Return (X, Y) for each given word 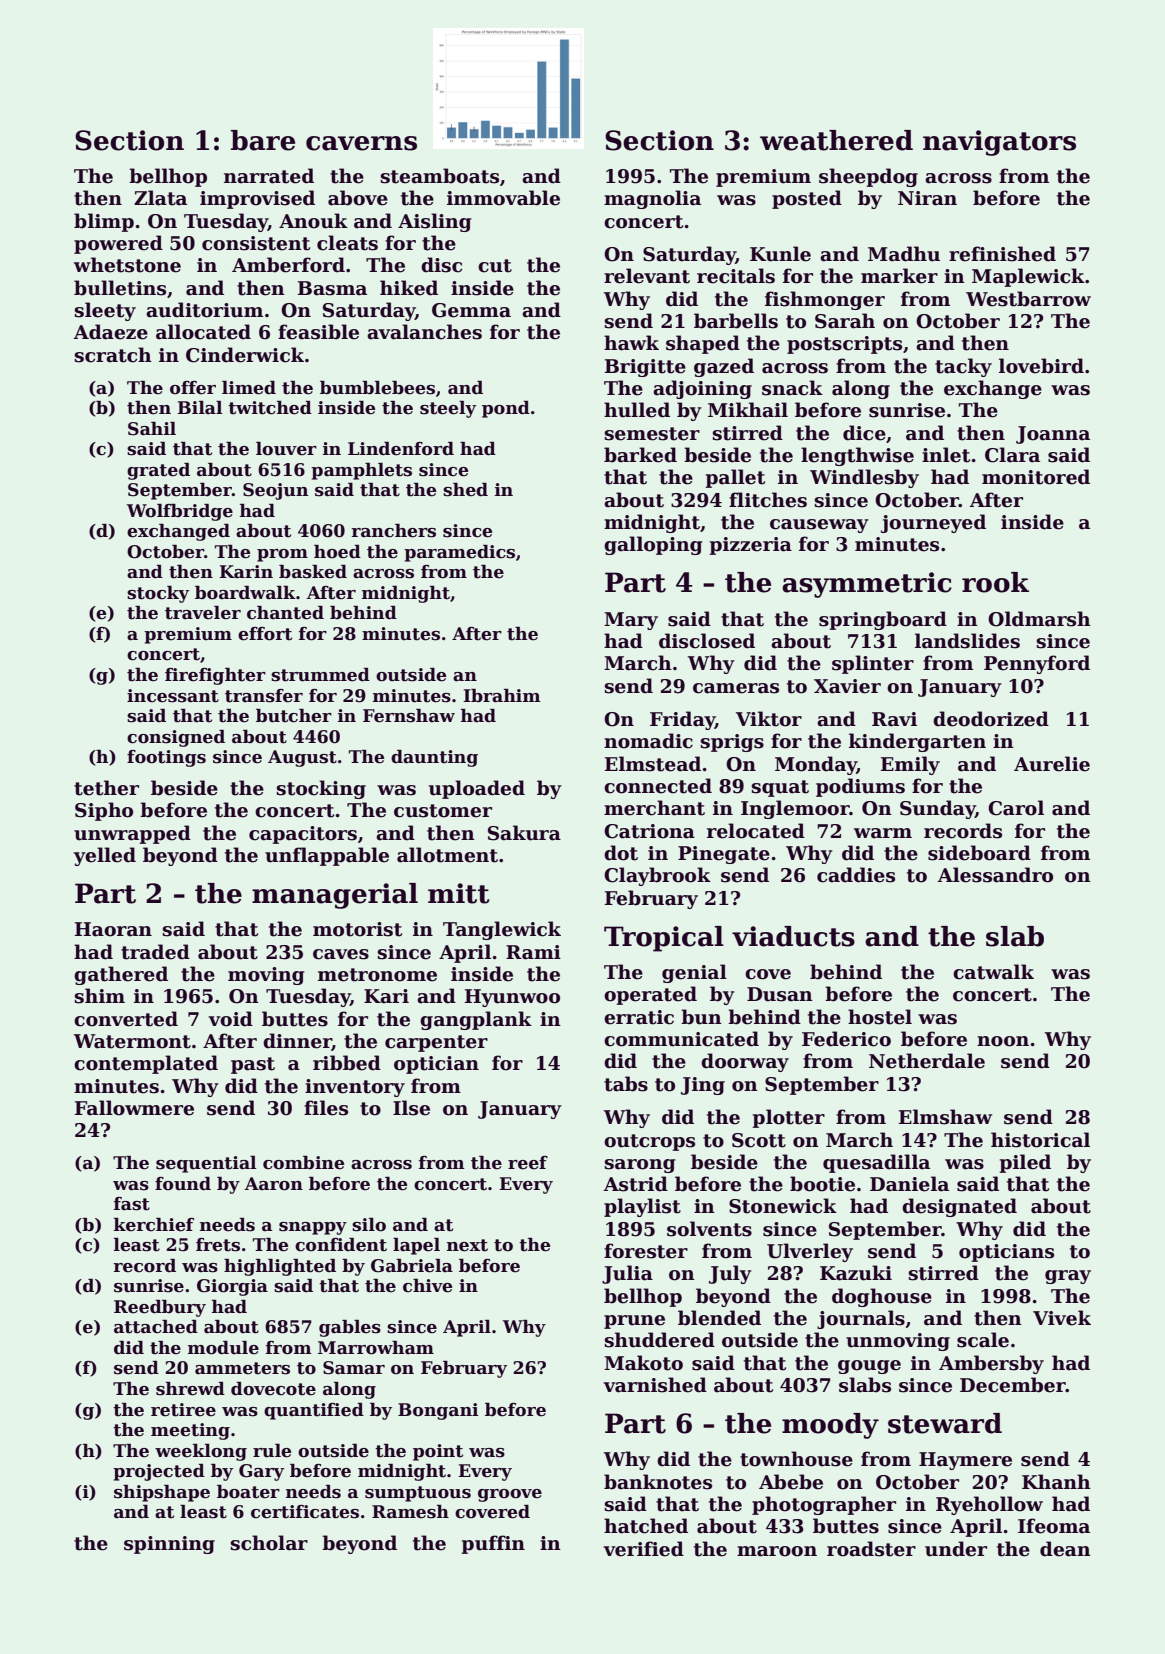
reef (528, 1163)
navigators (999, 143)
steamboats (440, 176)
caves (341, 954)
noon (1003, 1041)
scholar (269, 1543)
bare (263, 140)
